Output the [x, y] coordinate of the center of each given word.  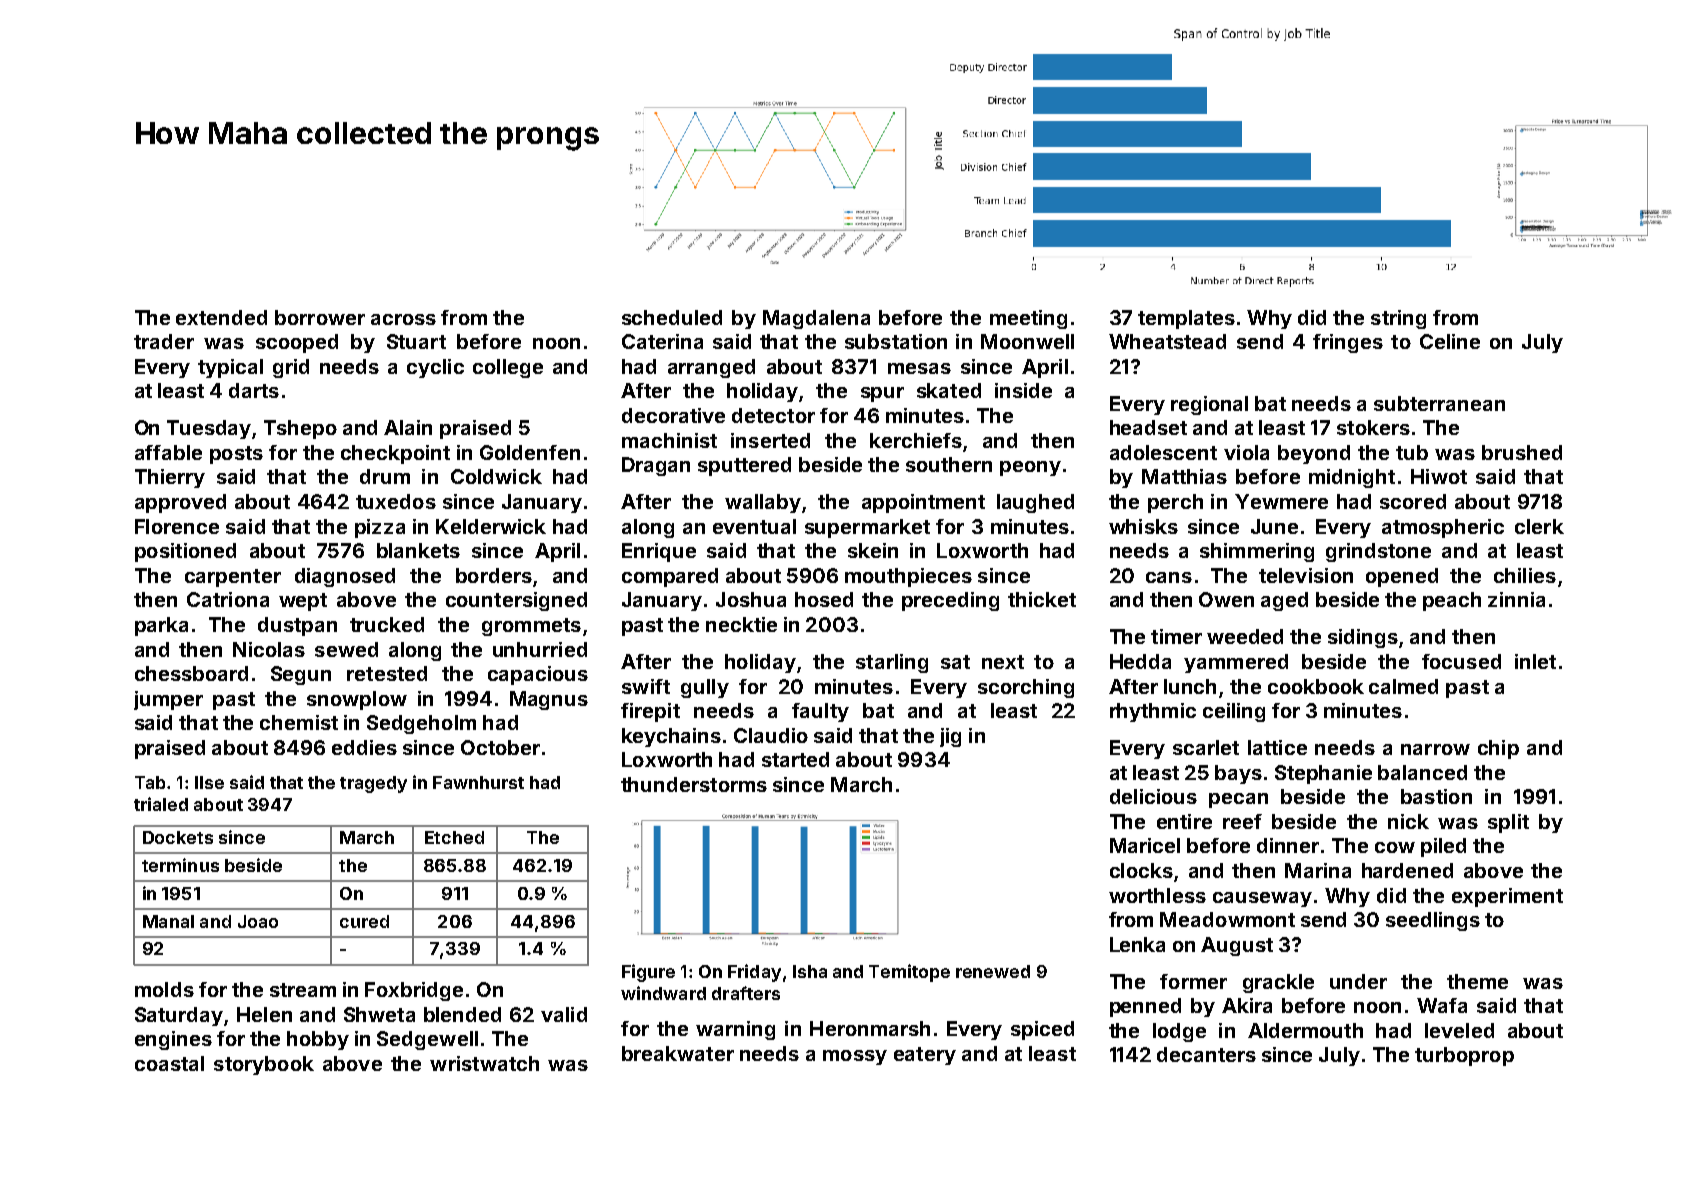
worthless [1157, 895]
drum [385, 476]
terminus [180, 865]
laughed [1035, 503]
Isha [810, 971]
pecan [1238, 800]
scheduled [672, 317]
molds [164, 989]
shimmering [1257, 552]
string [1398, 319]
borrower [320, 317]
